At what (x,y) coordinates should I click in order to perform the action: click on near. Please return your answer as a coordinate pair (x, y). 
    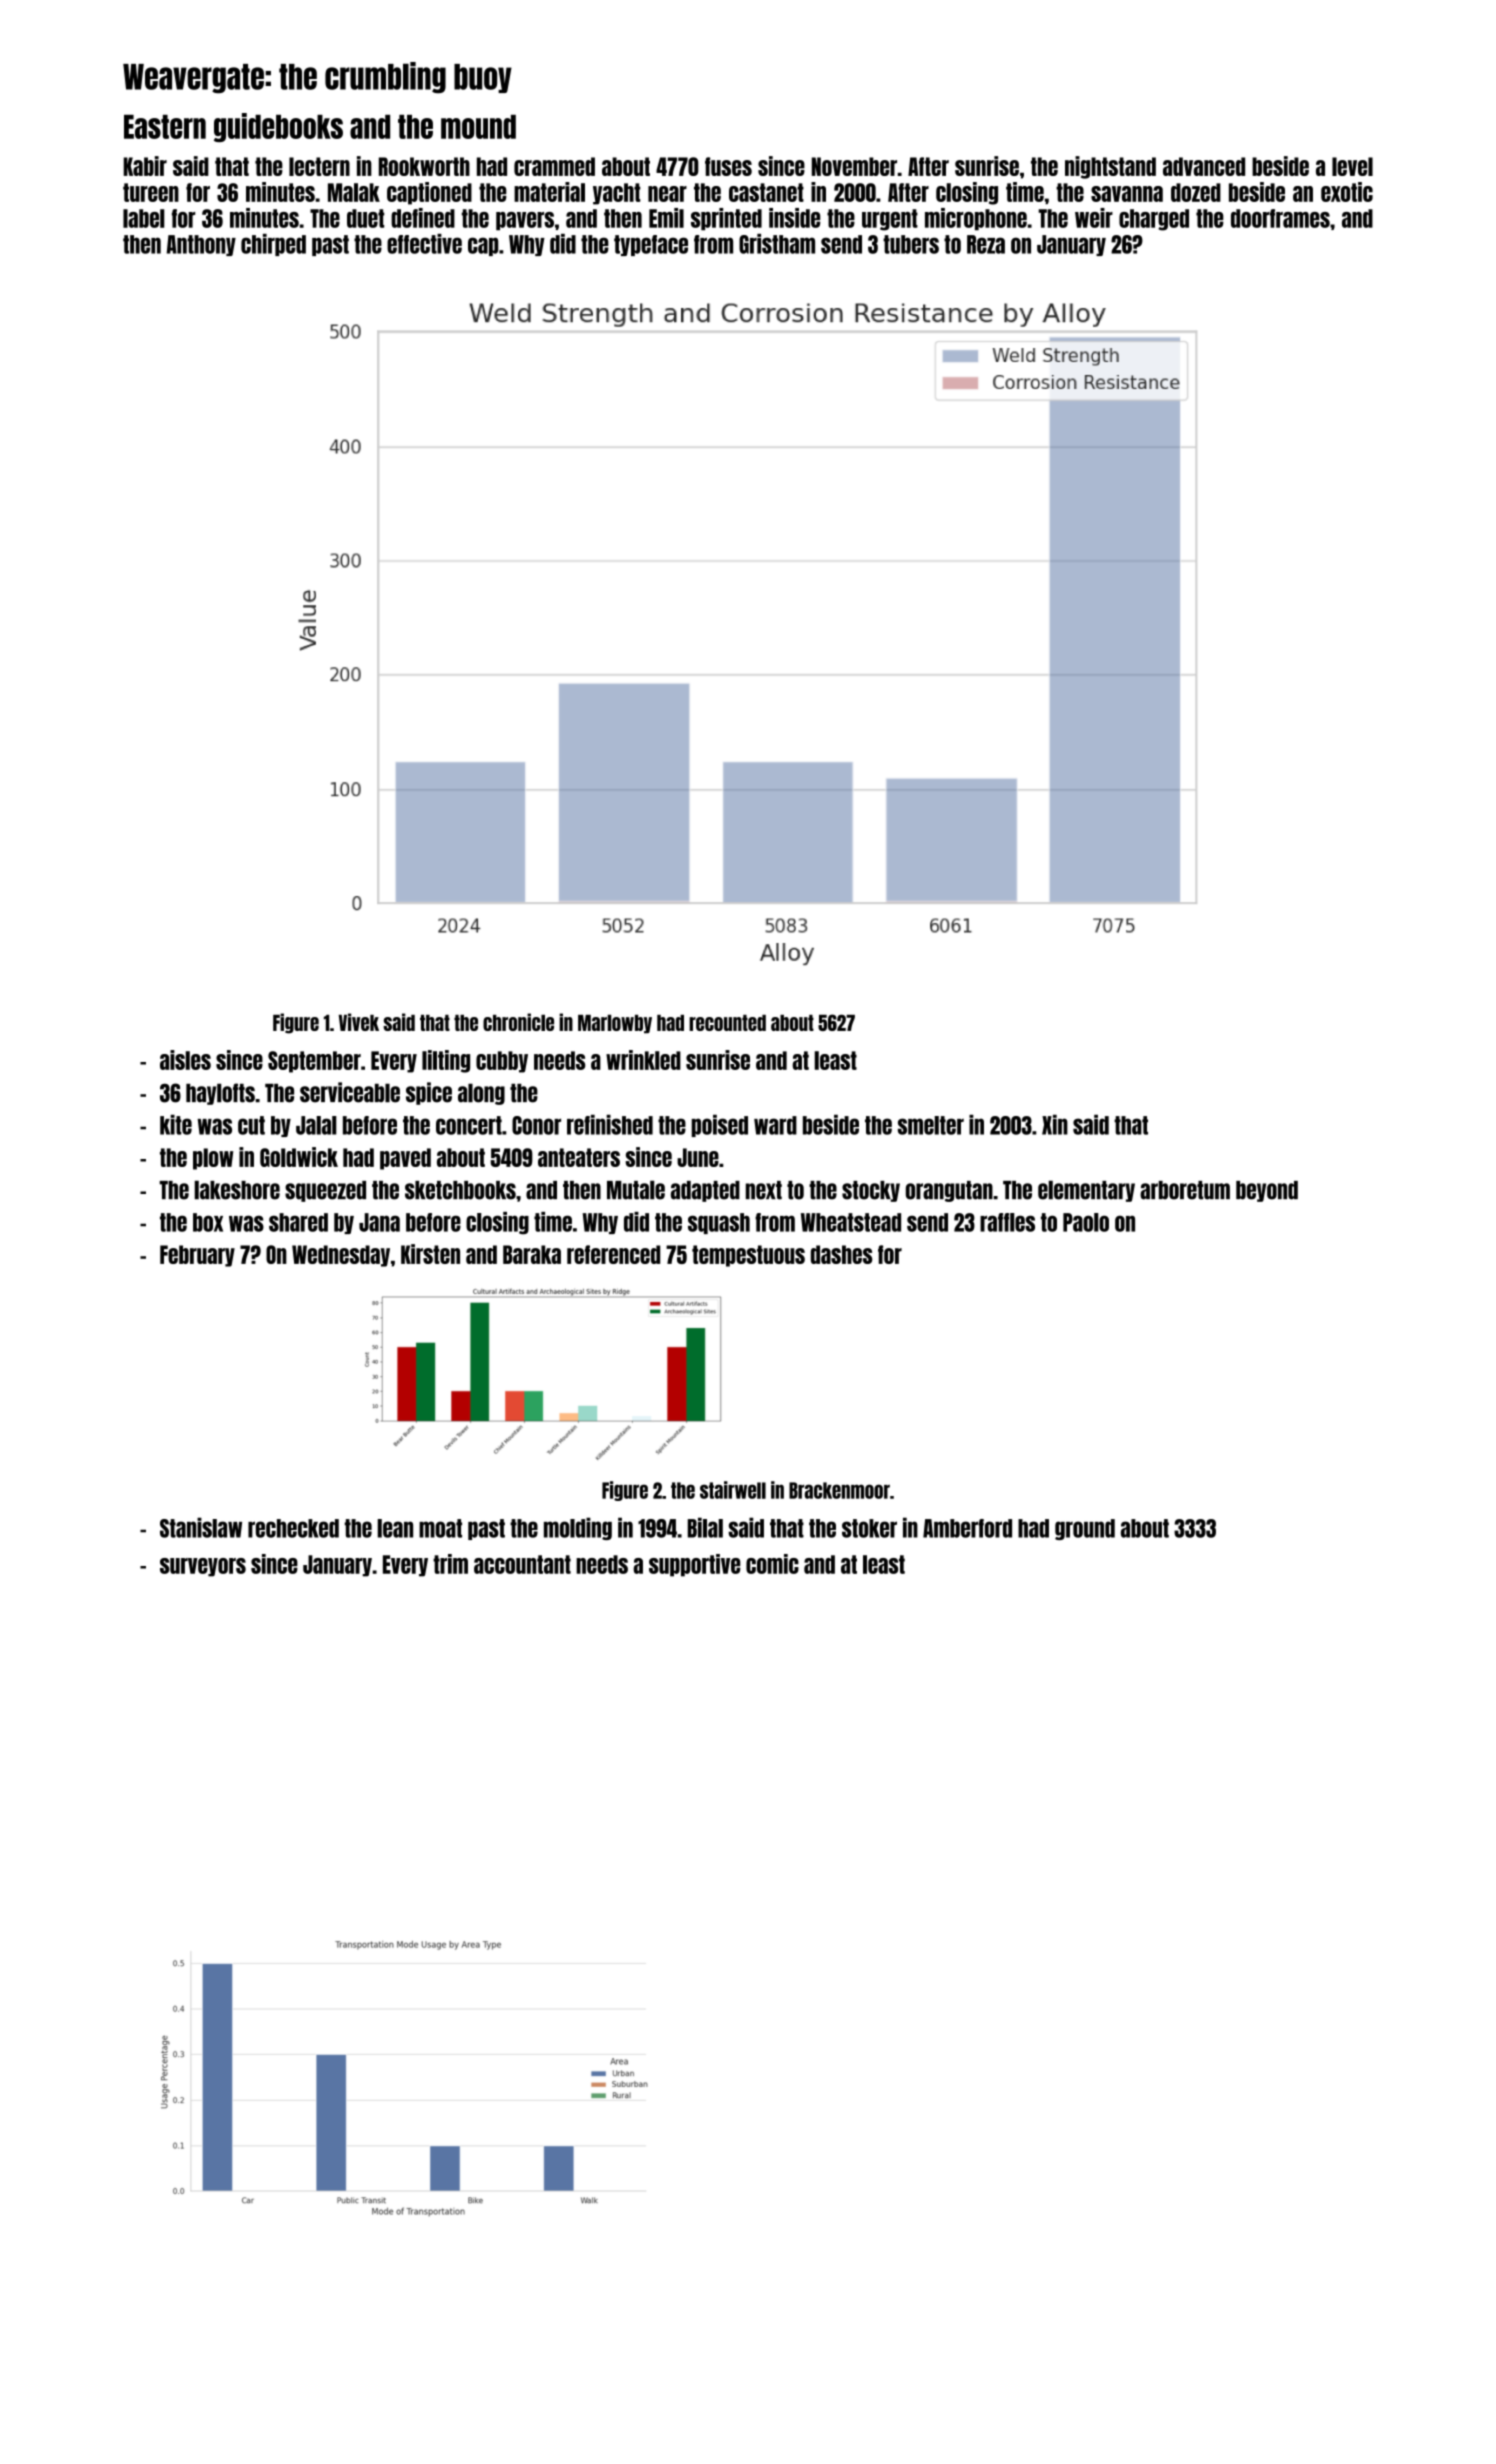
    Looking at the image, I should click on (667, 194).
